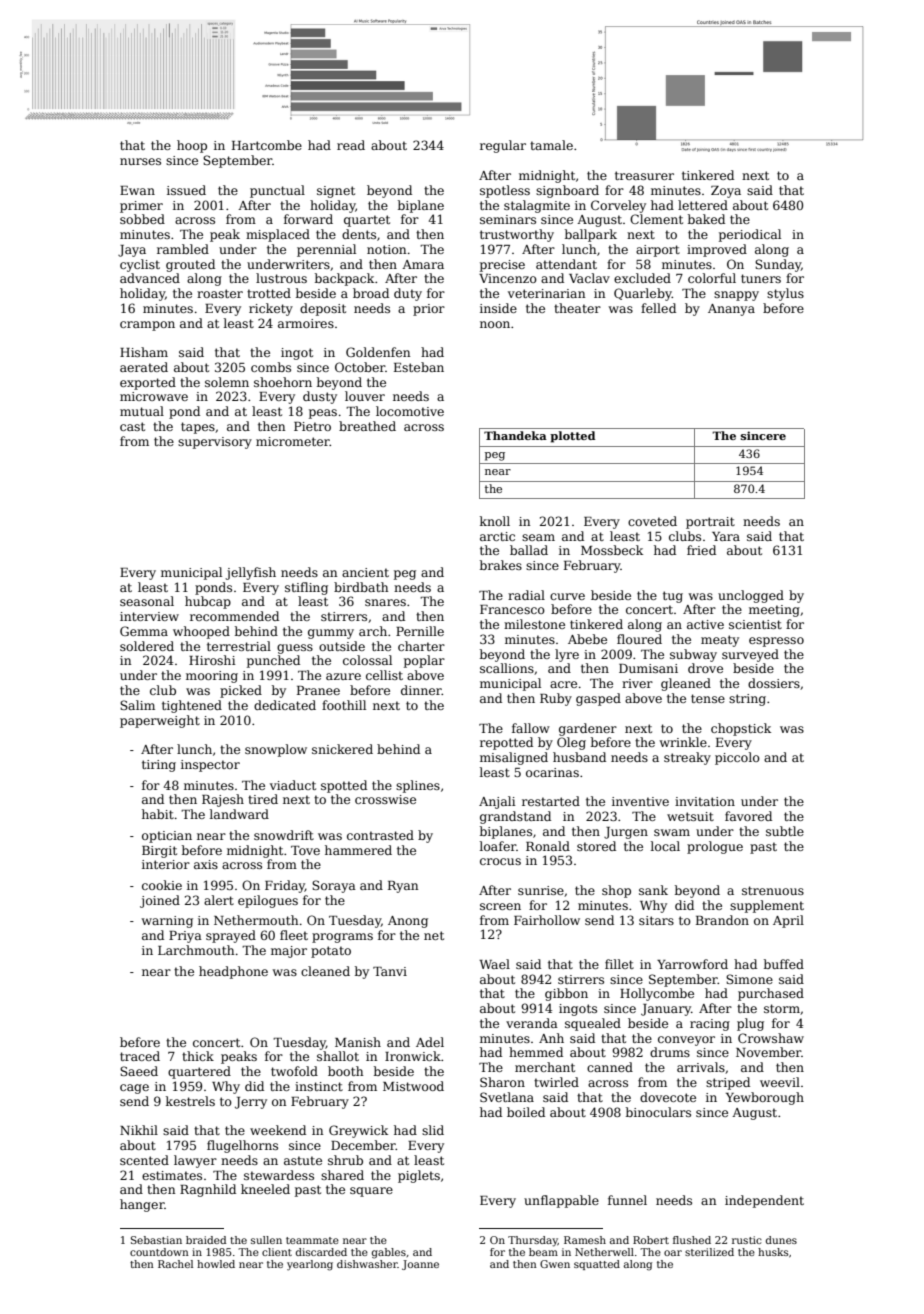  Describe the element at coordinates (495, 521) in the screenshot. I see `knoll` at that location.
